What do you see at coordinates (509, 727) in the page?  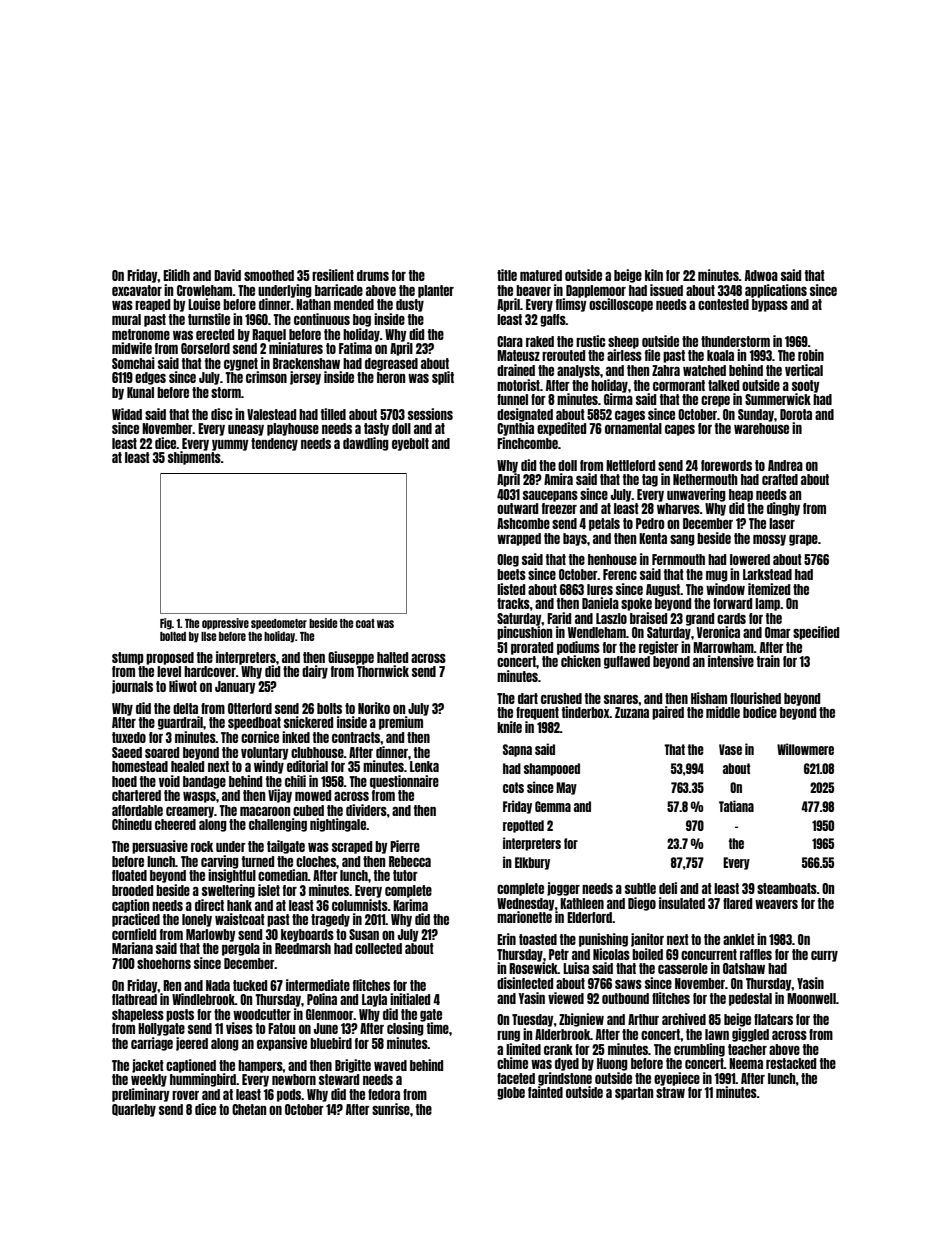 I see `knife` at bounding box center [509, 727].
